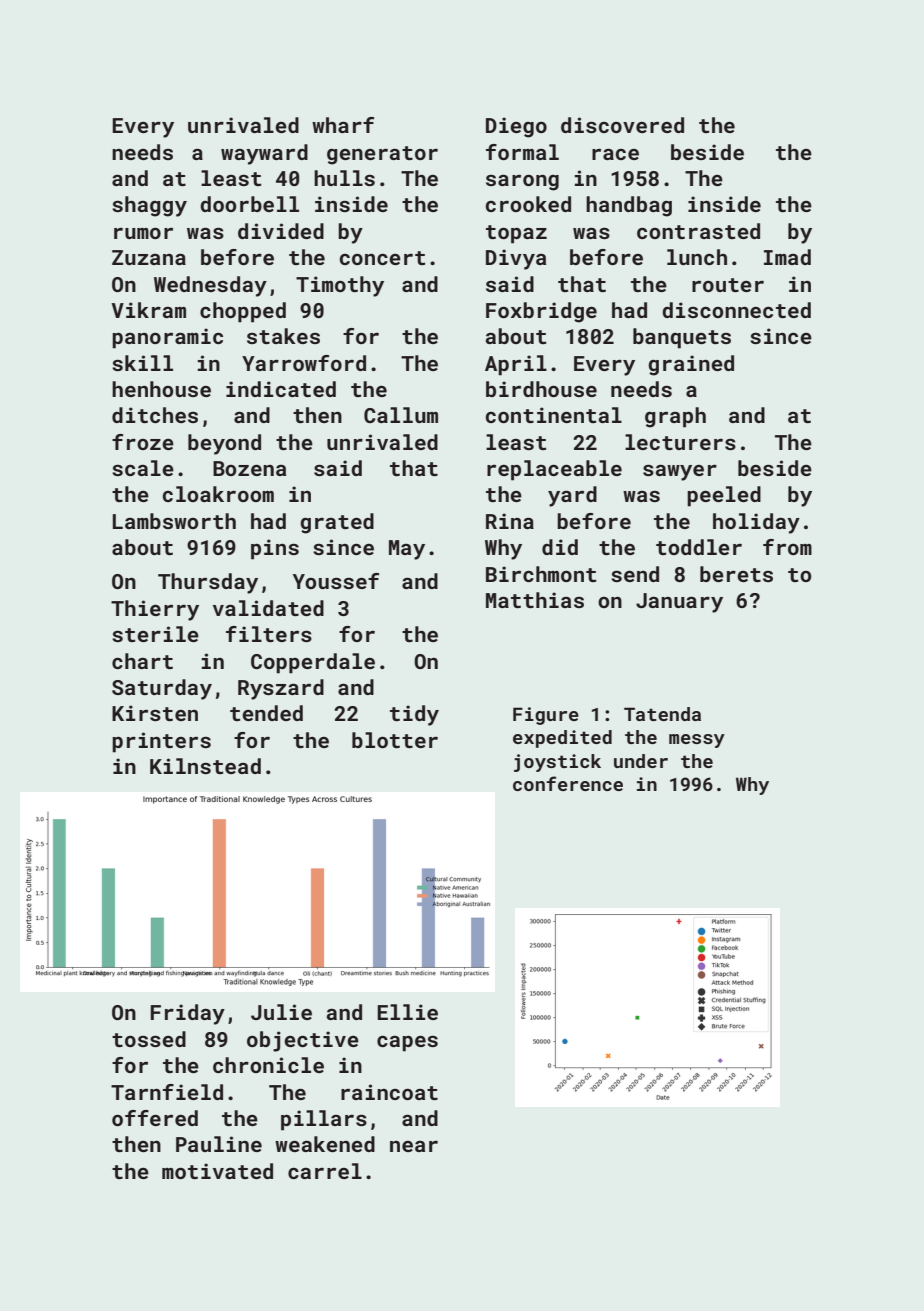 This screenshot has height=1311, width=924. What do you see at coordinates (281, 1012) in the screenshot?
I see `Julie` at bounding box center [281, 1012].
